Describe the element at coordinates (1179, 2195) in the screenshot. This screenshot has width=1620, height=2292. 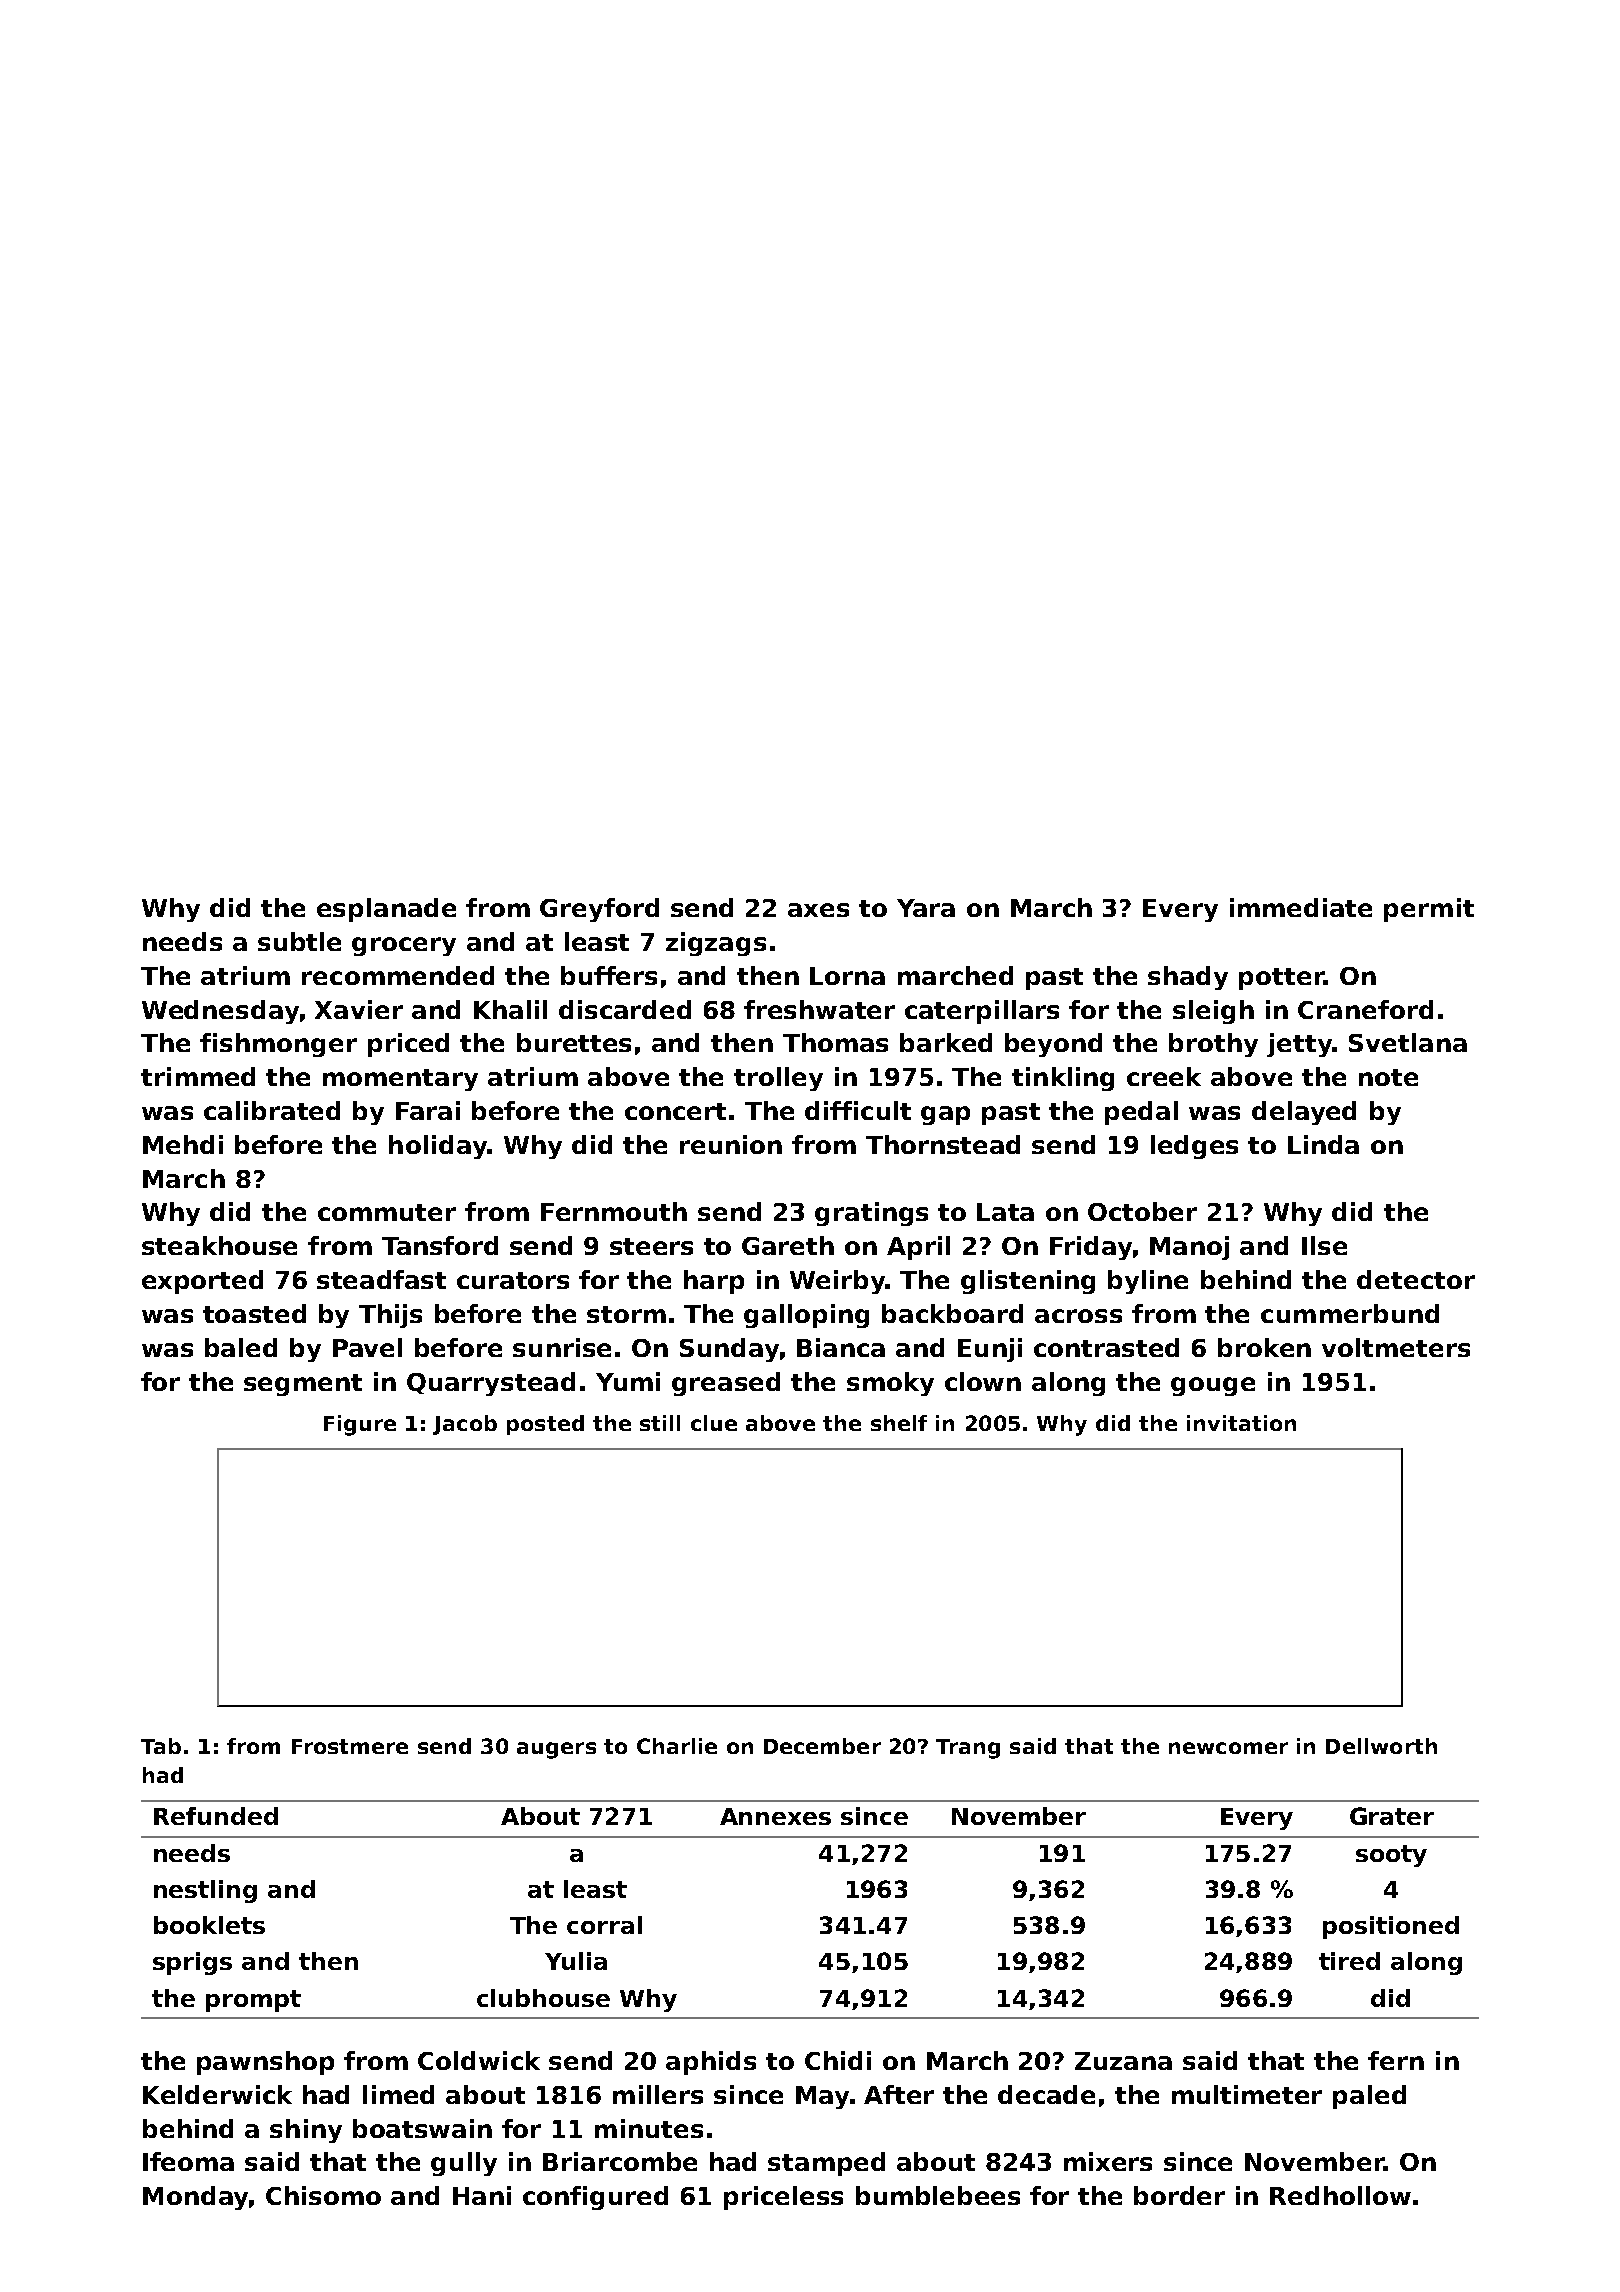
I see `border` at that location.
